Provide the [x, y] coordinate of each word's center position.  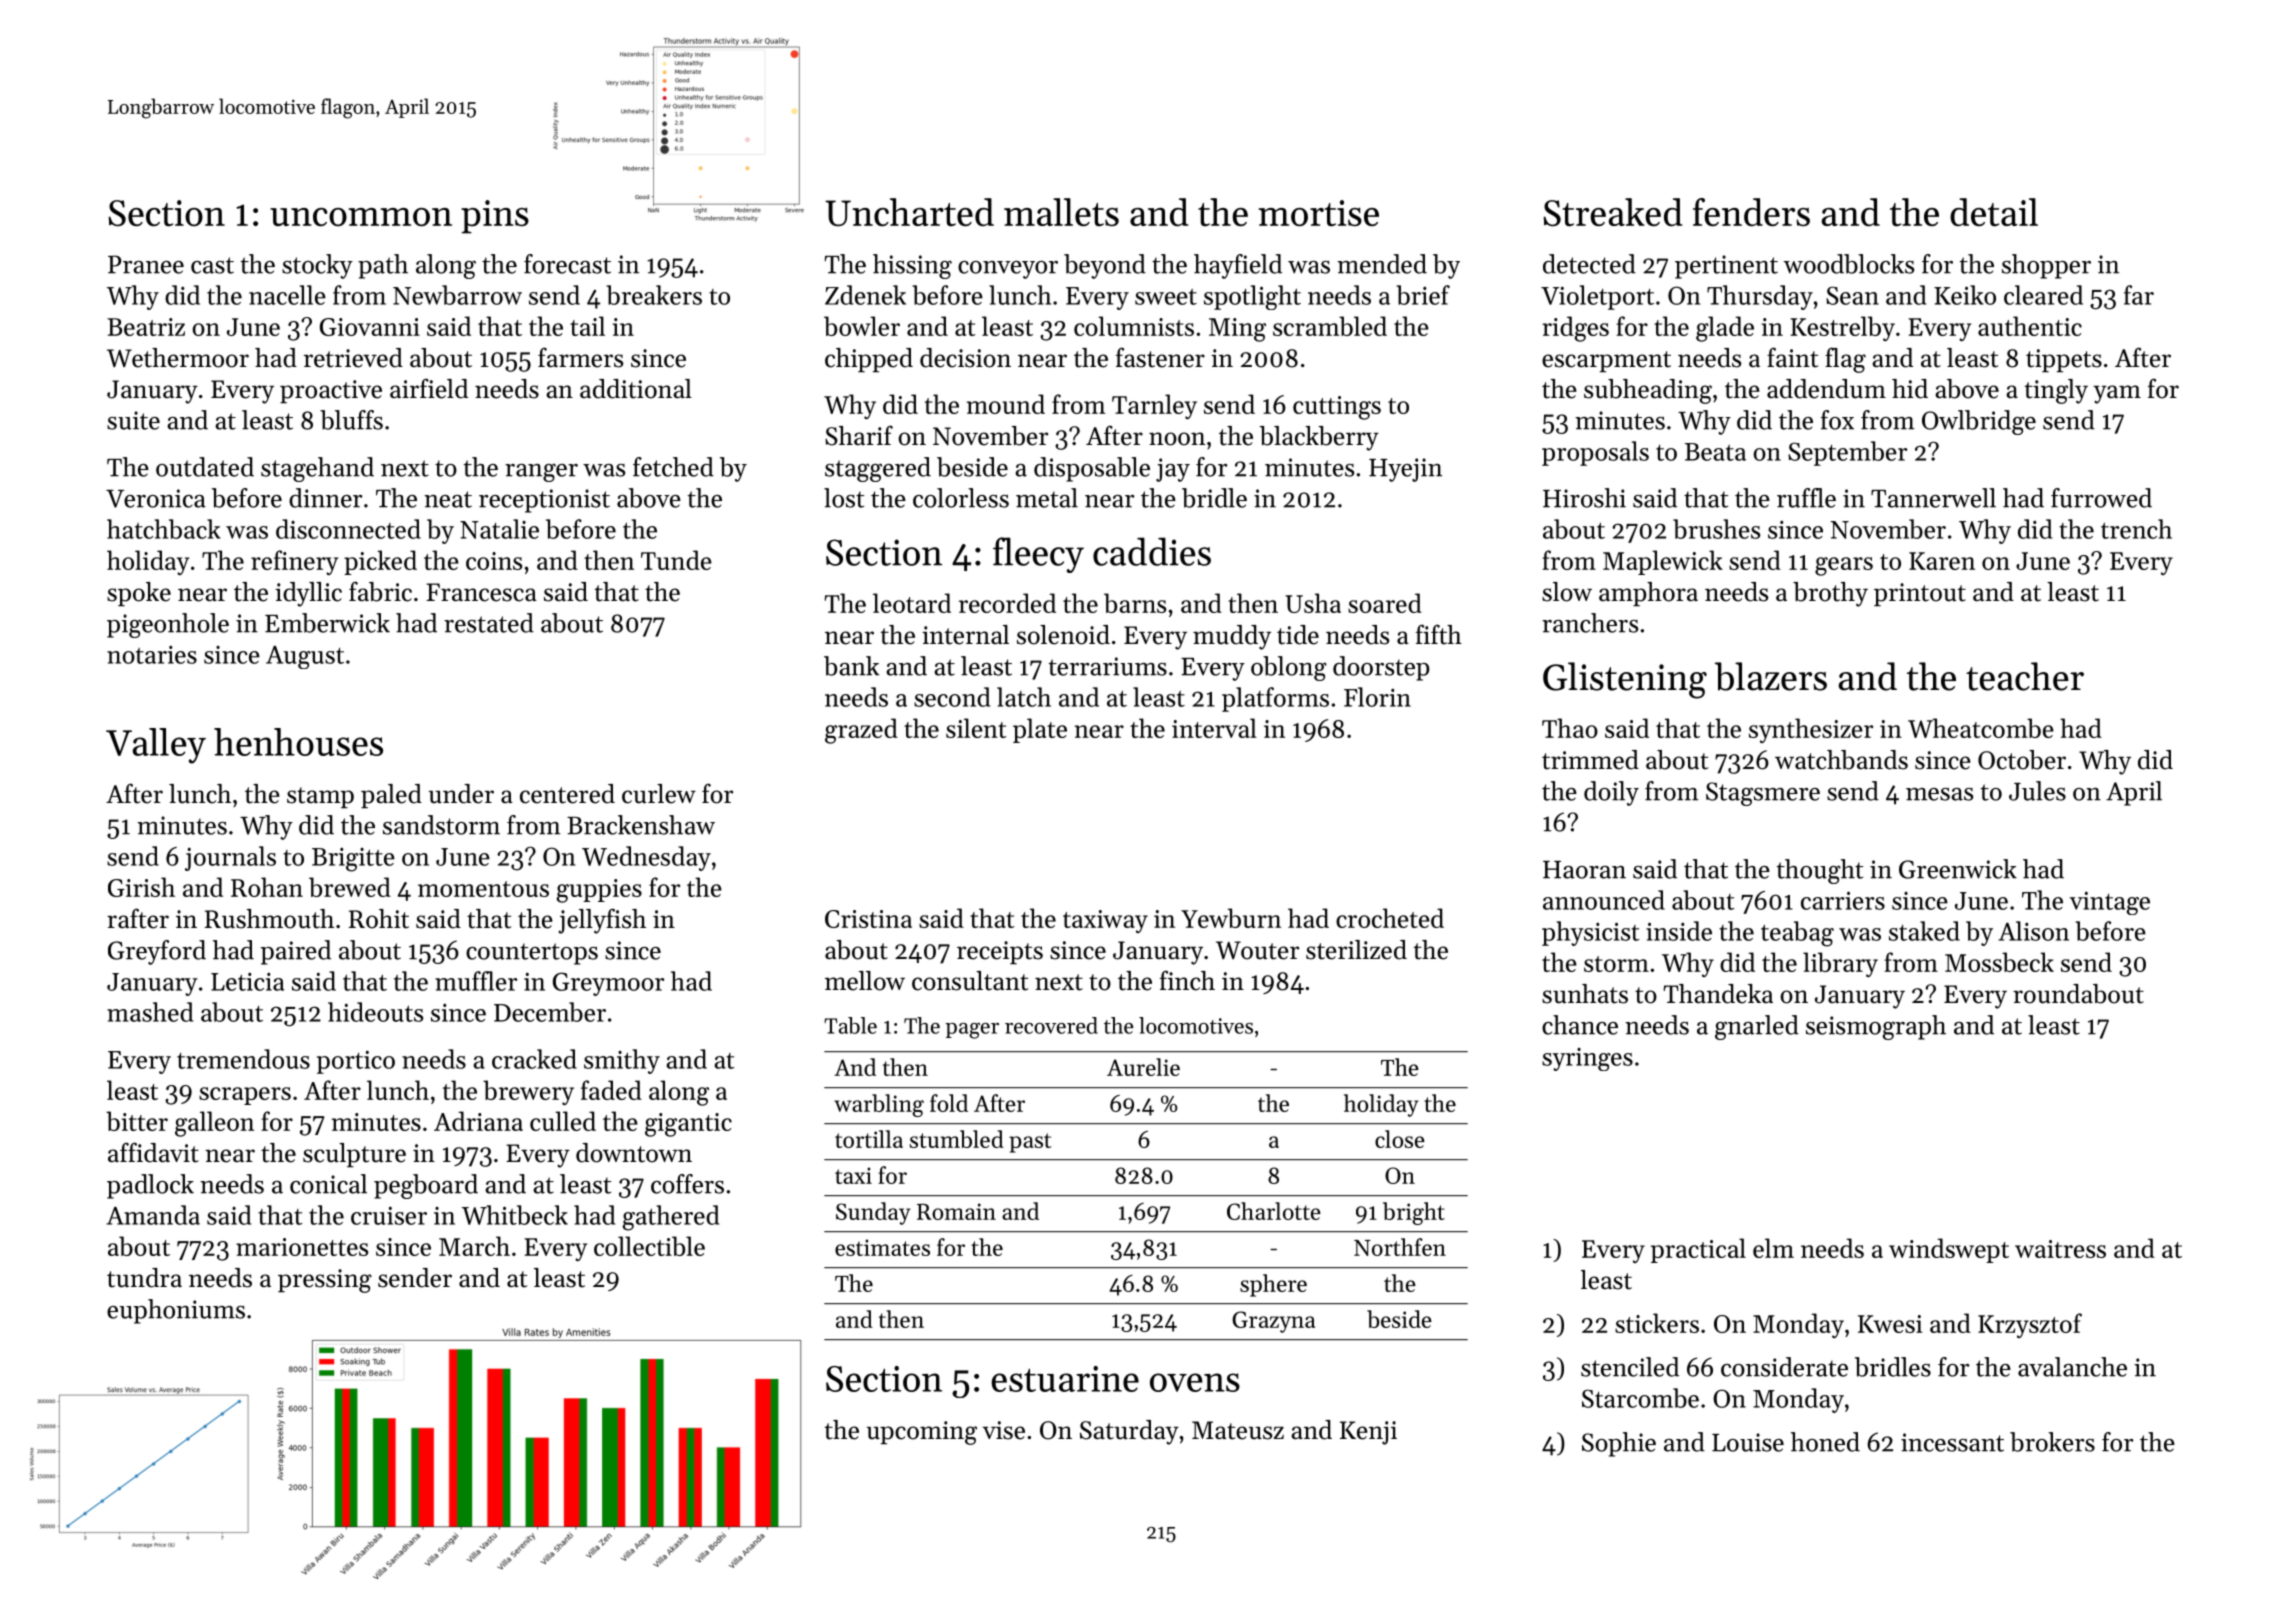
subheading [1648, 391]
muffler [476, 981]
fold [949, 1103]
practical [1698, 1250]
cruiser [389, 1215]
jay [1173, 470]
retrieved [353, 358]
